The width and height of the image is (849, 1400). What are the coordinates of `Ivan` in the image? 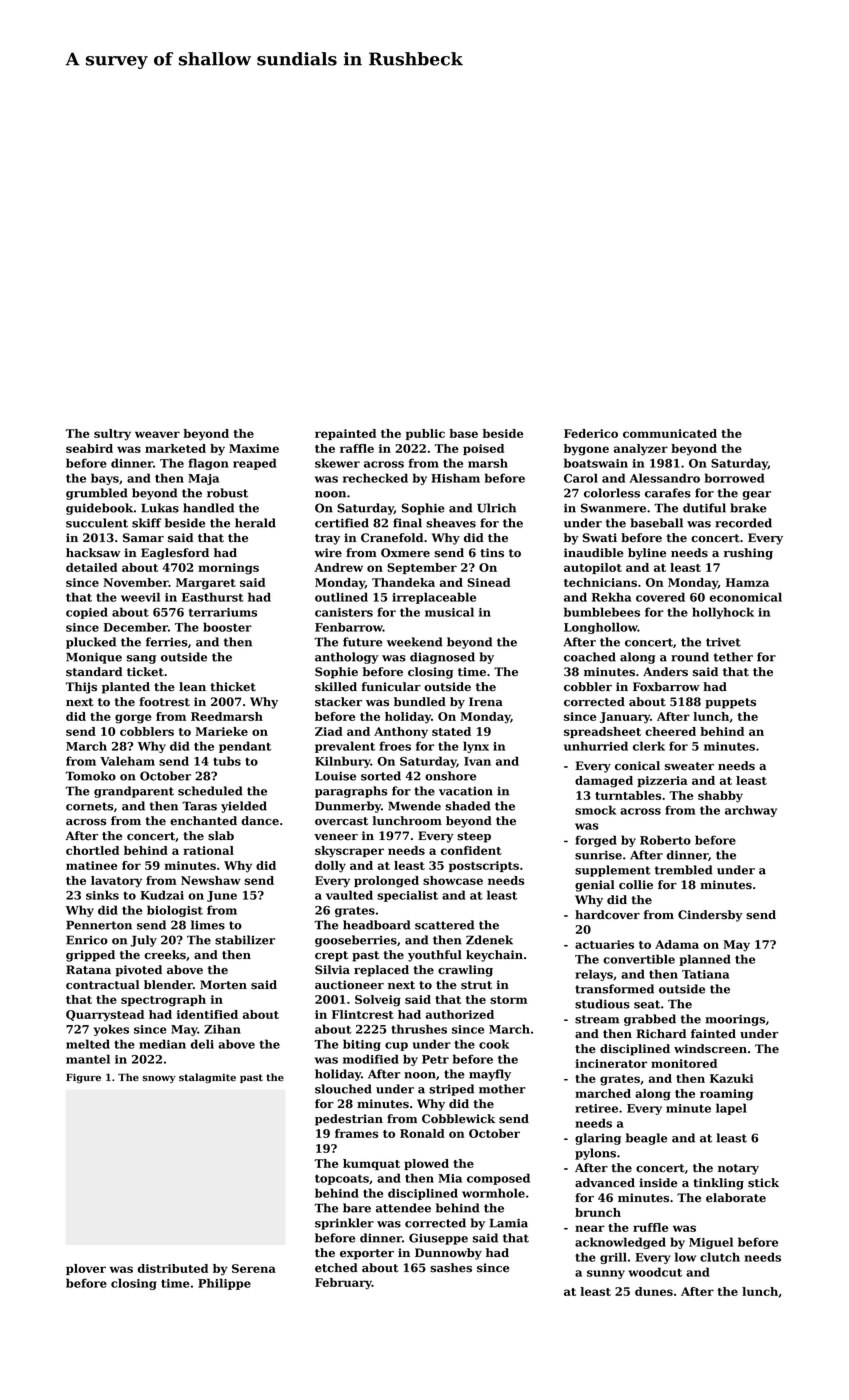 It's located at (477, 761).
